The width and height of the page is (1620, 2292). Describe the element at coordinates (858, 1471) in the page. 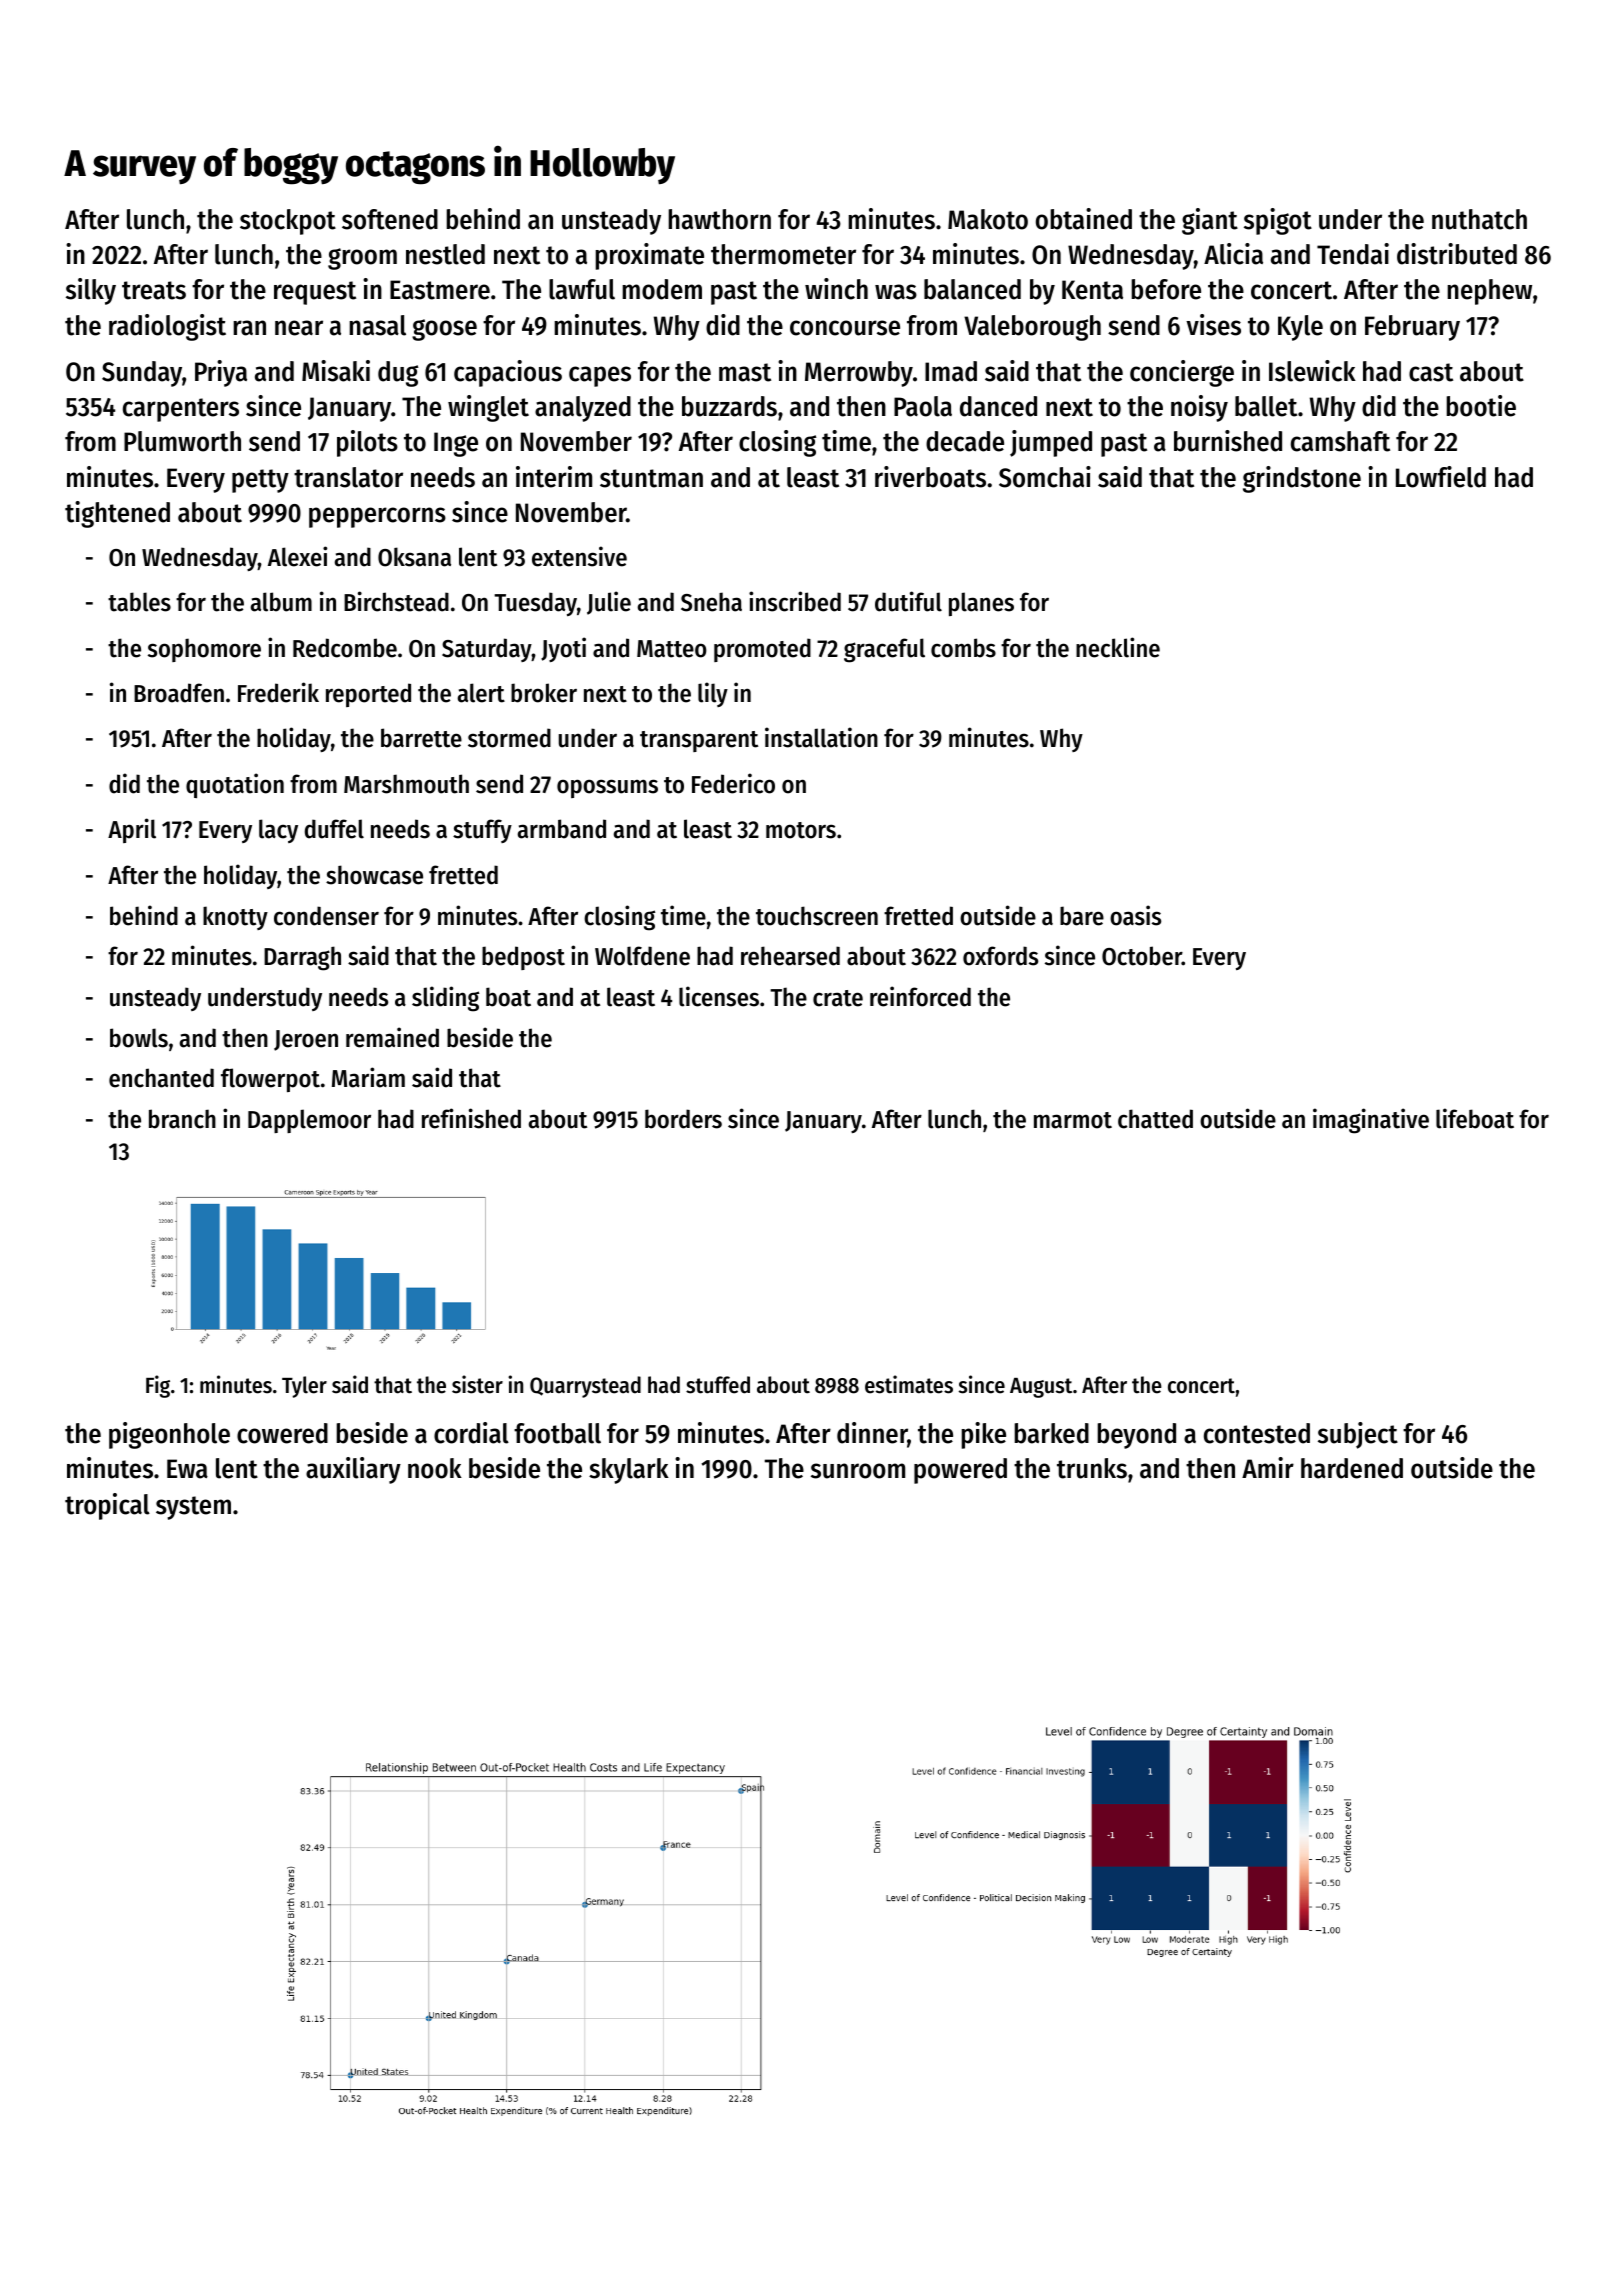

I see `sunroom` at that location.
